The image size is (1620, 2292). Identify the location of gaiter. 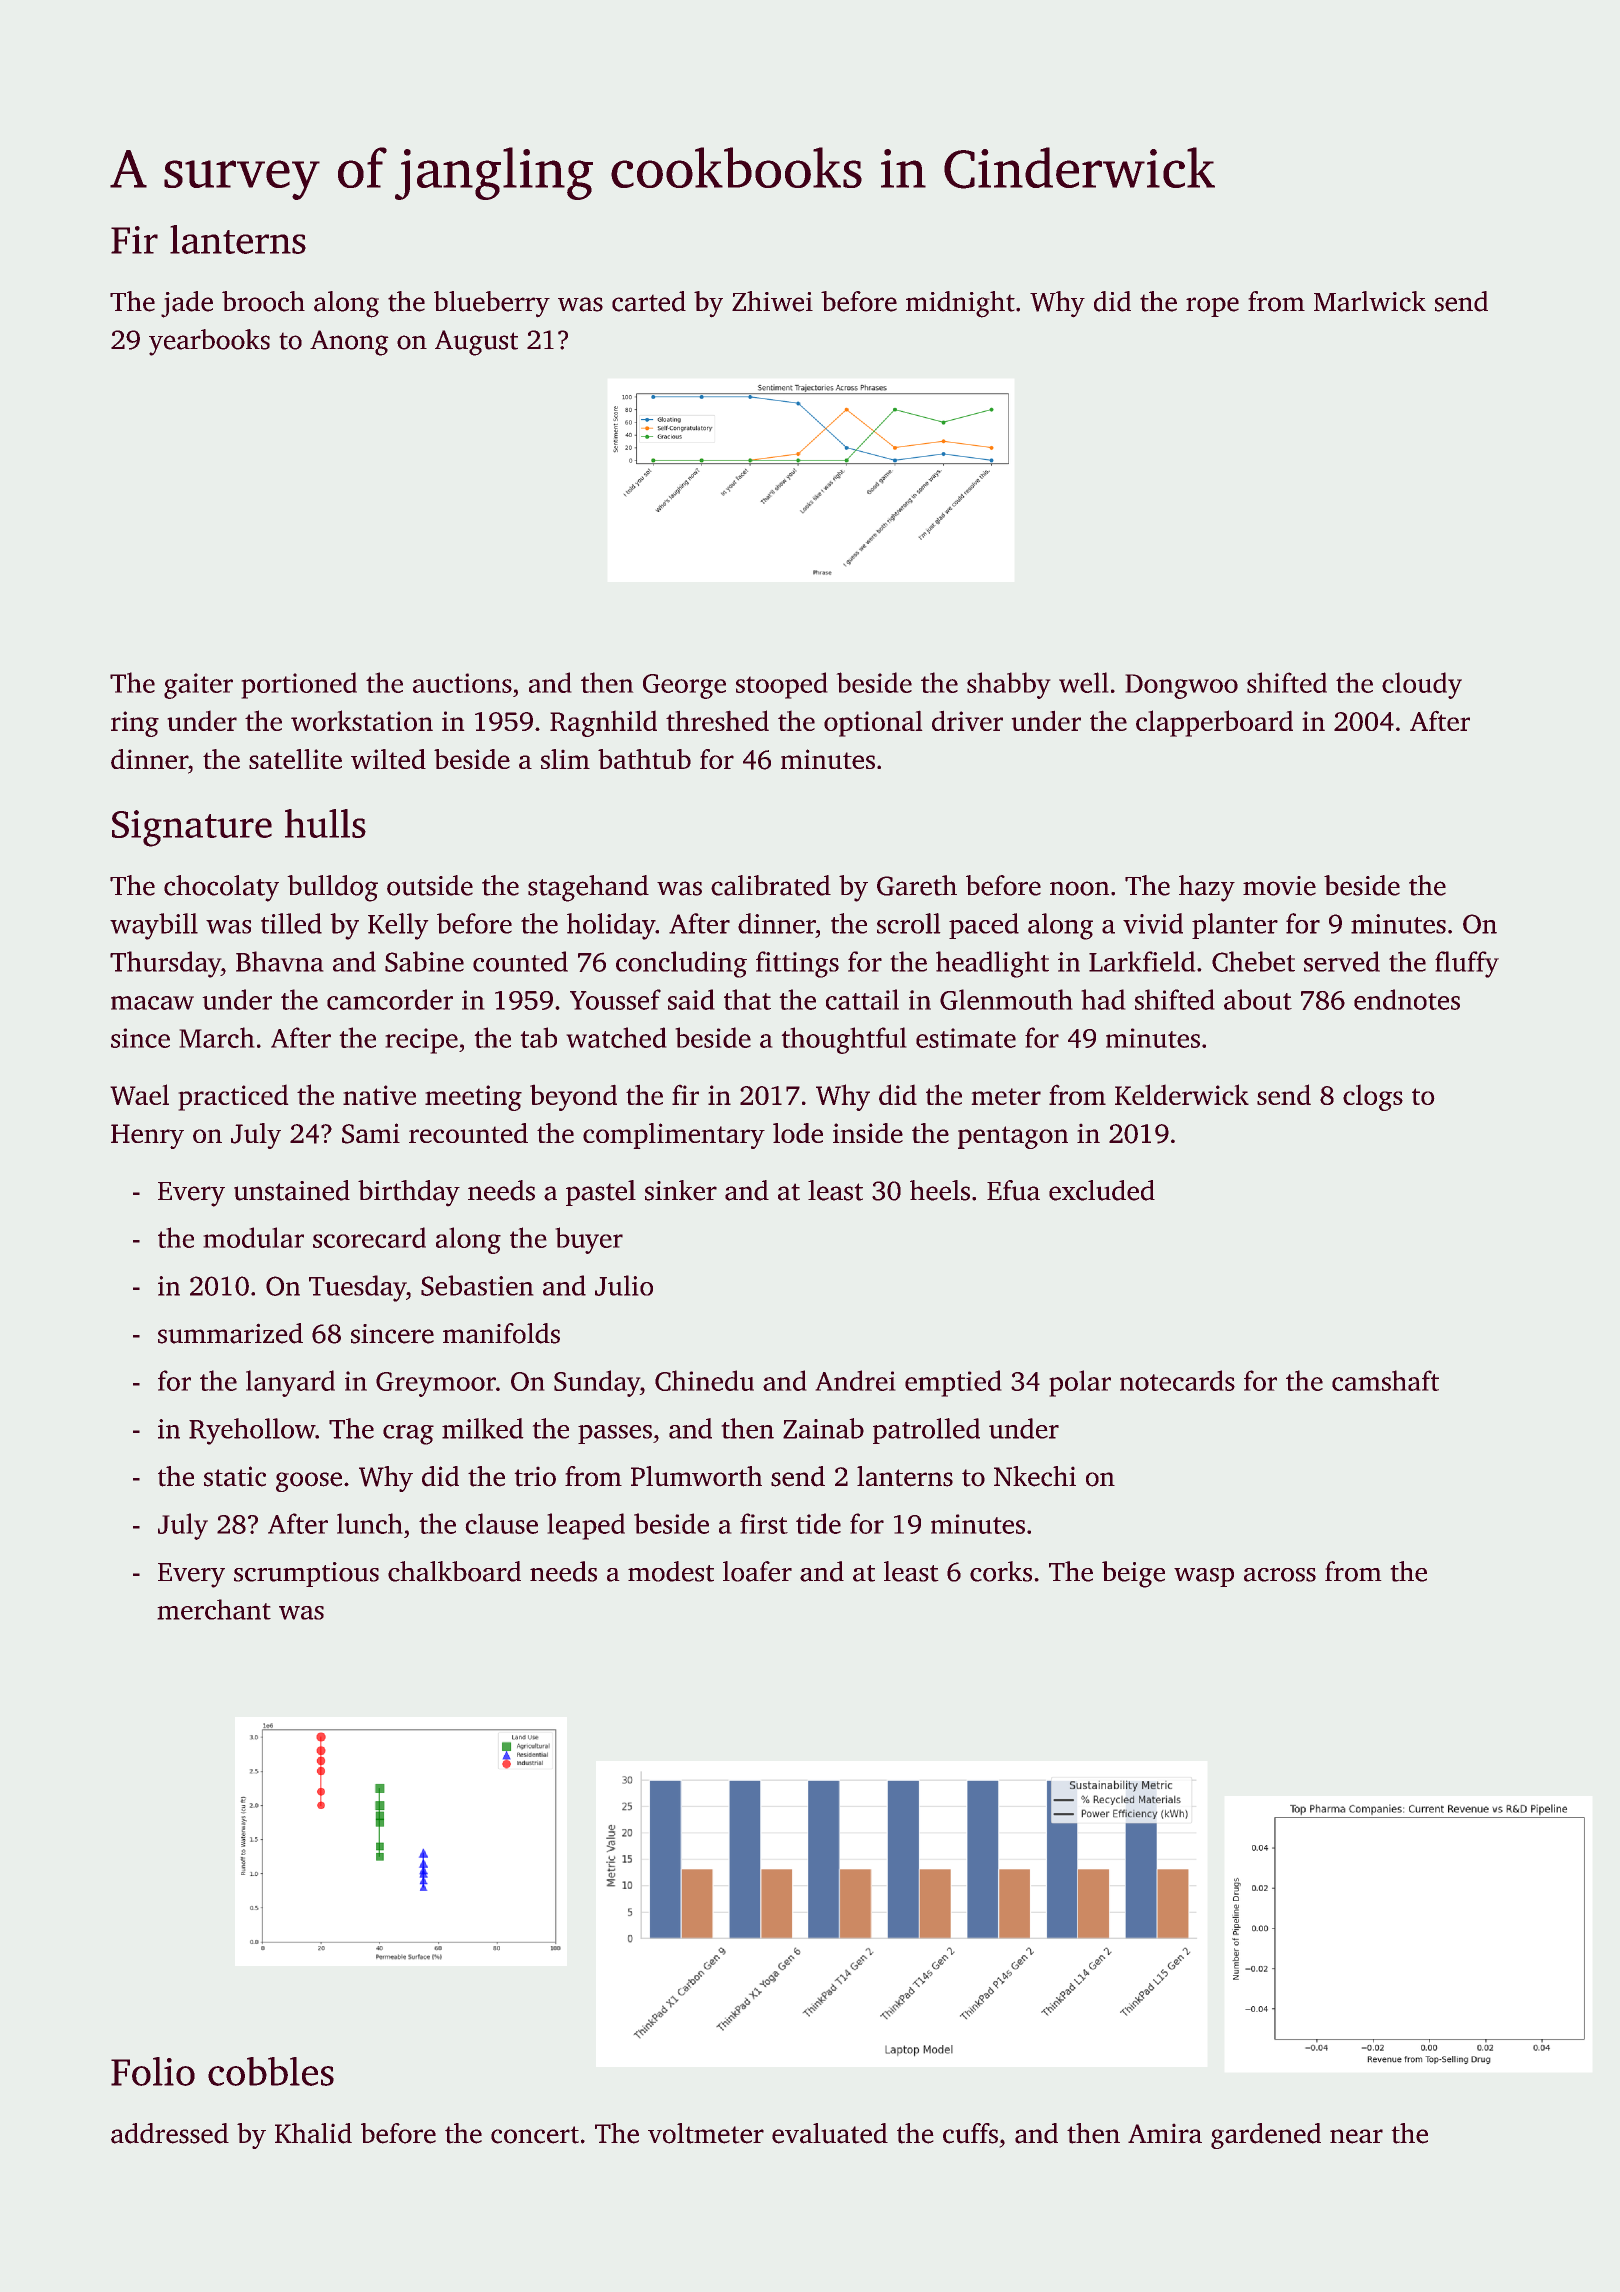
(198, 686).
